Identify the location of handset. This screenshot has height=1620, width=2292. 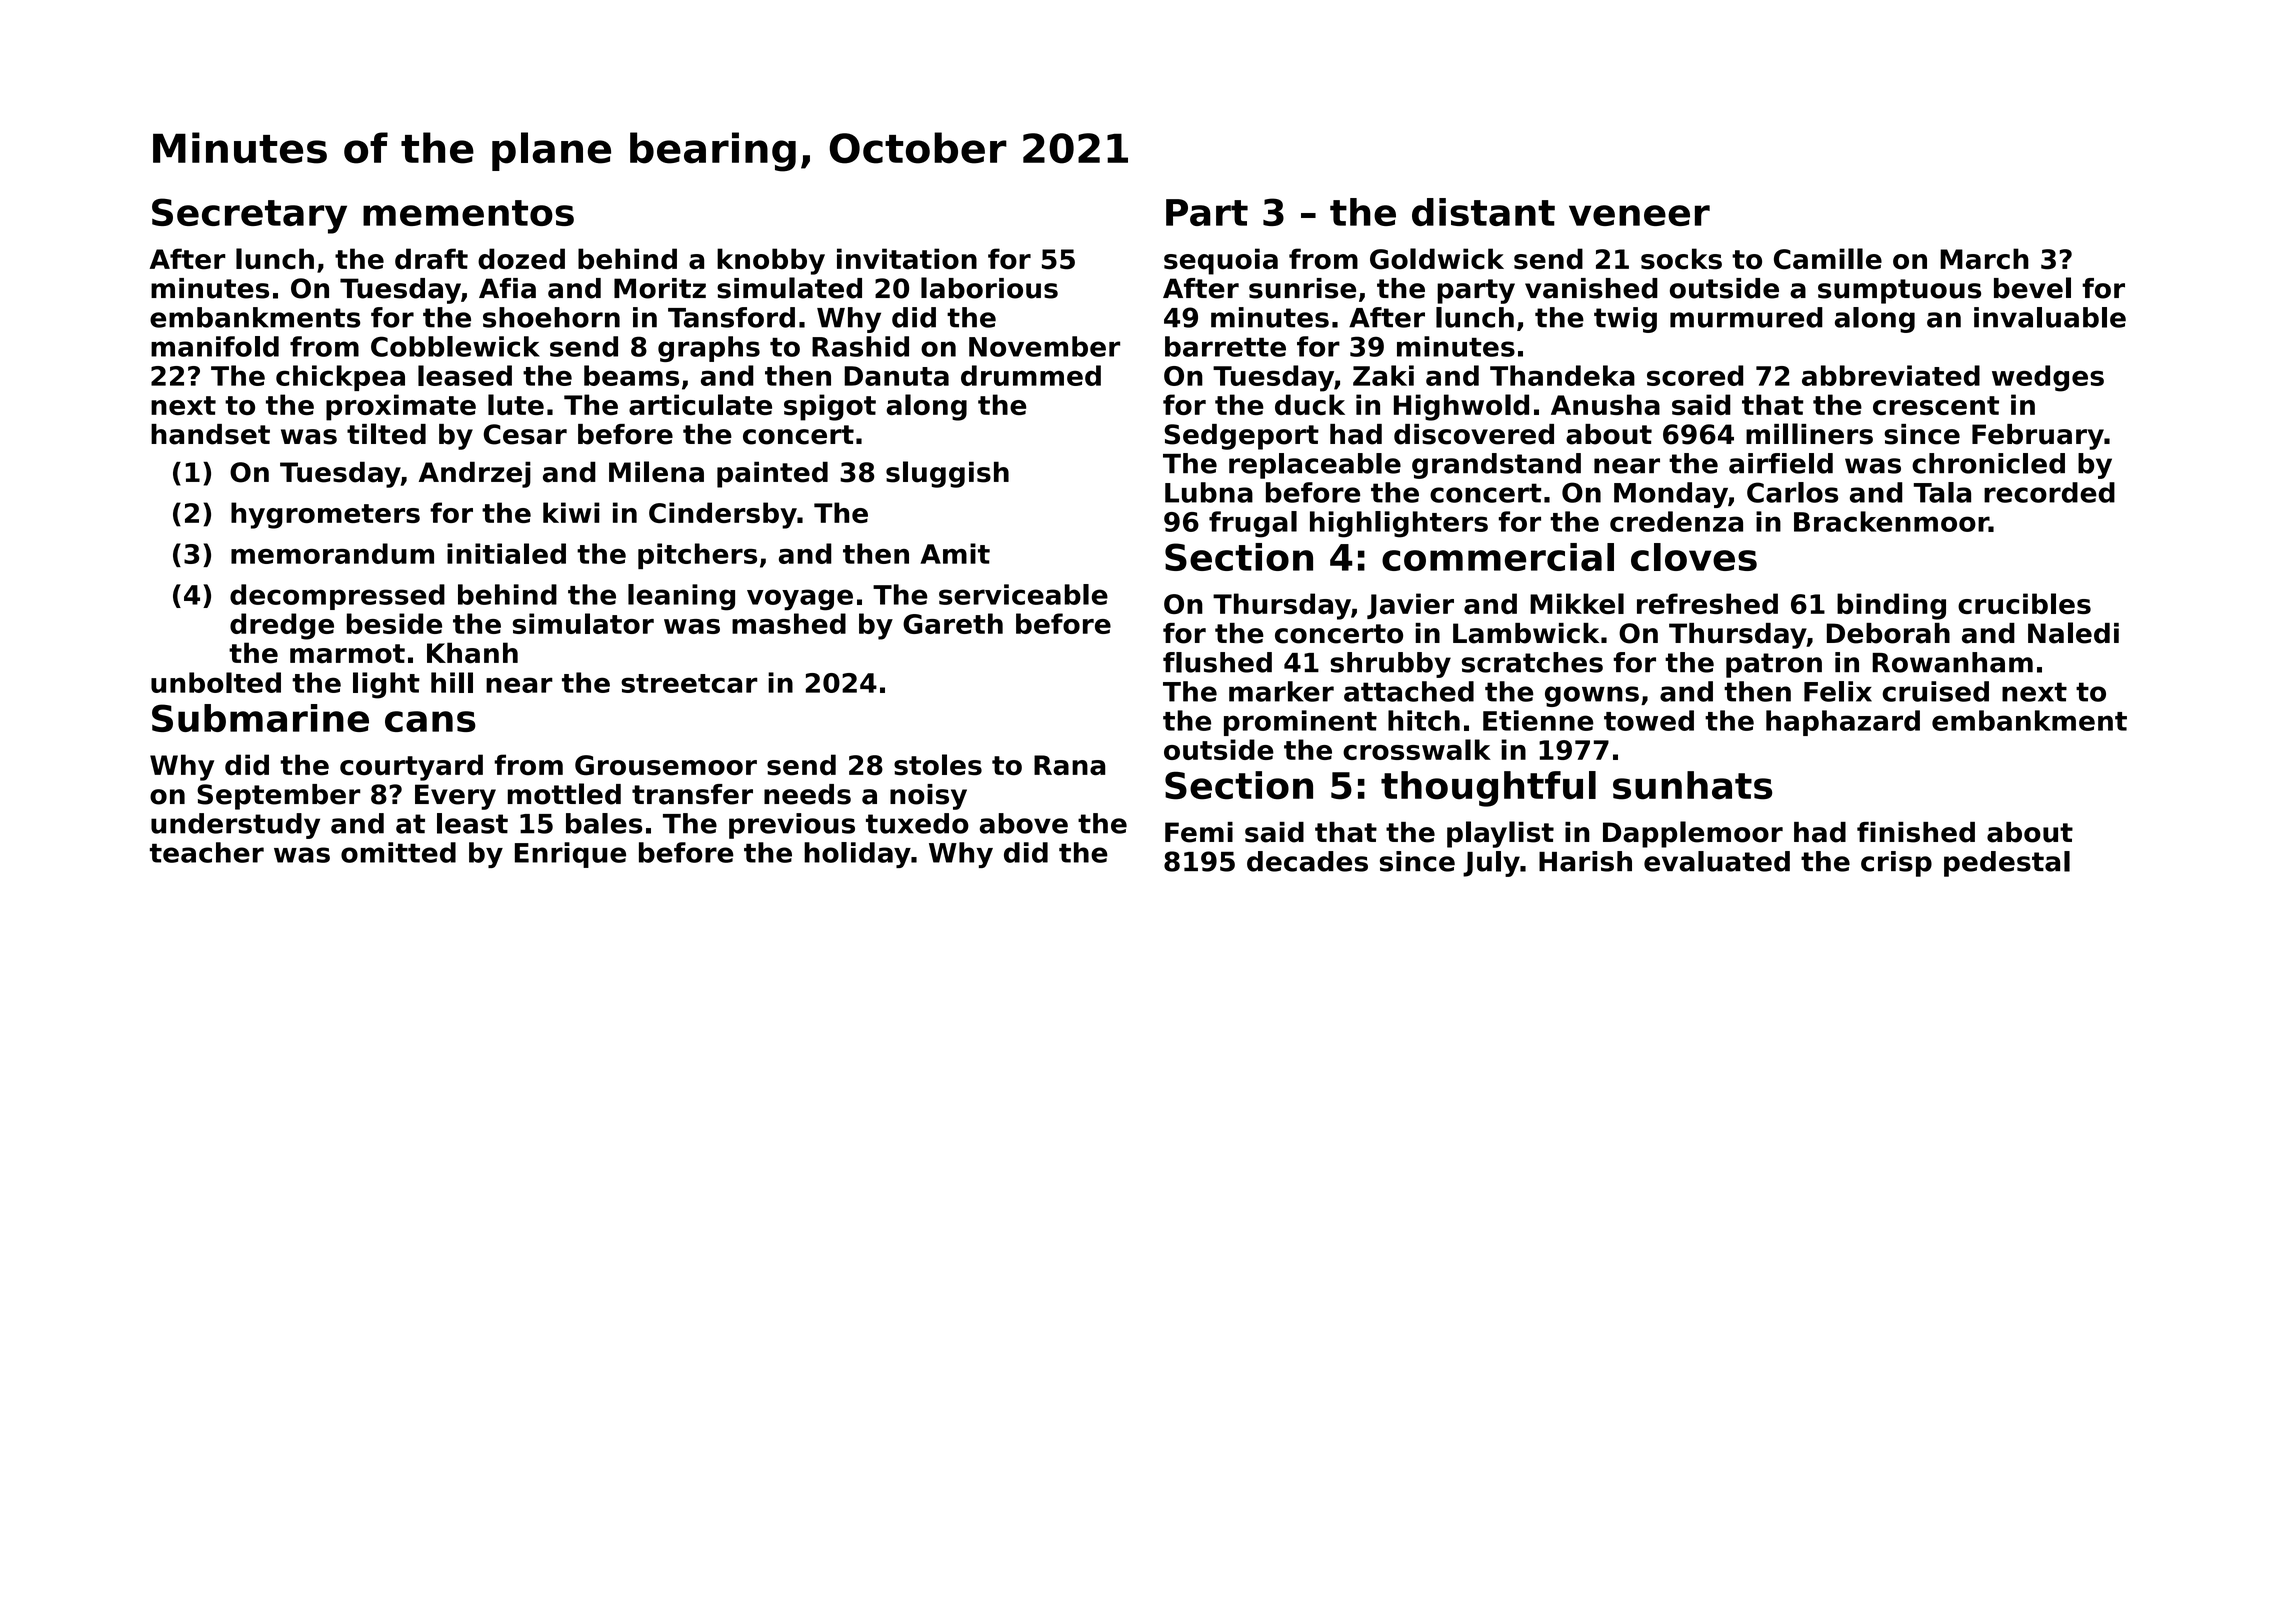
(210, 434).
